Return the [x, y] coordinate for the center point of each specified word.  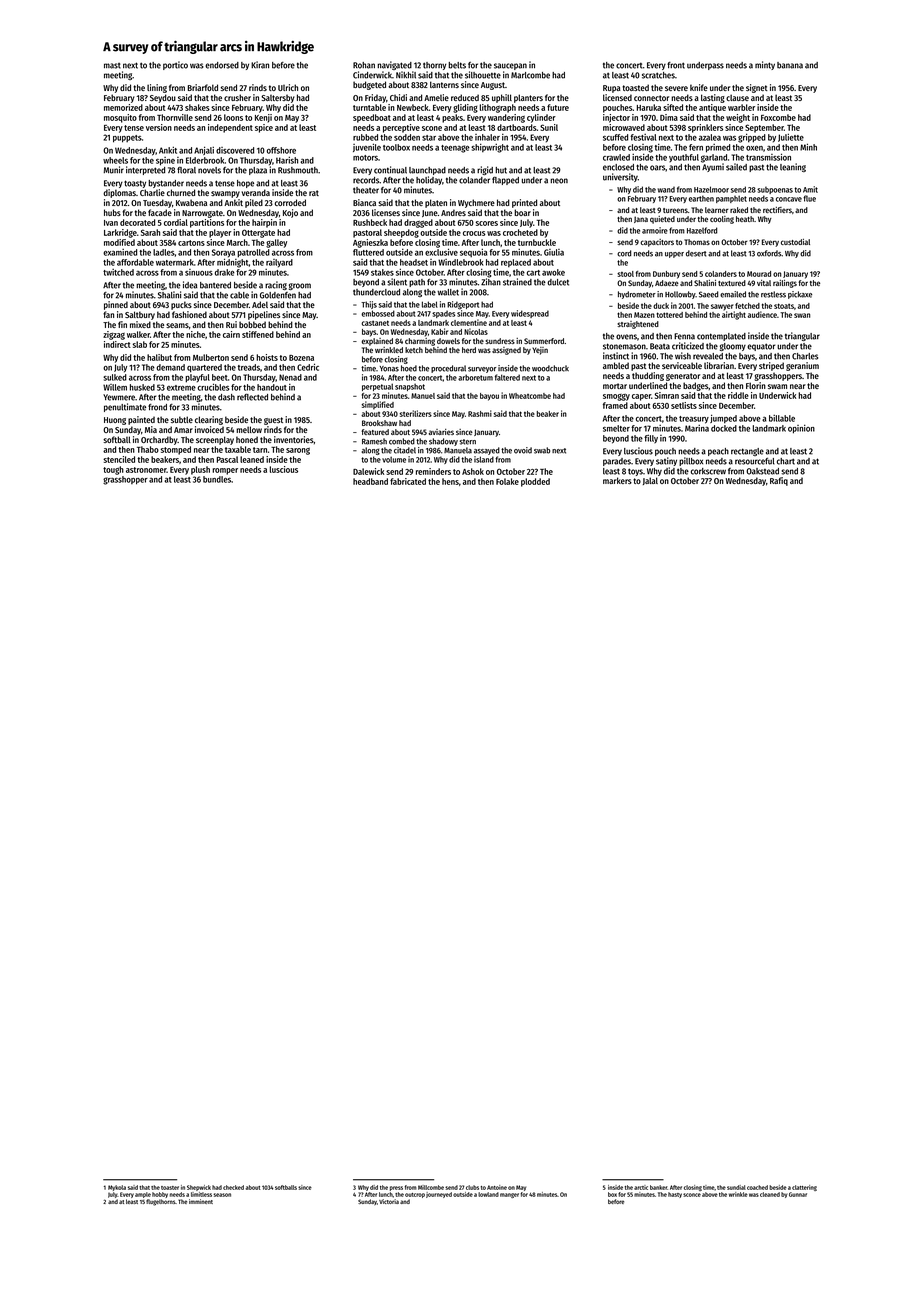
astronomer [146, 470]
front [676, 65]
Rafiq [779, 481]
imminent [201, 1201]
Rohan [364, 65]
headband [370, 481]
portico [175, 65]
